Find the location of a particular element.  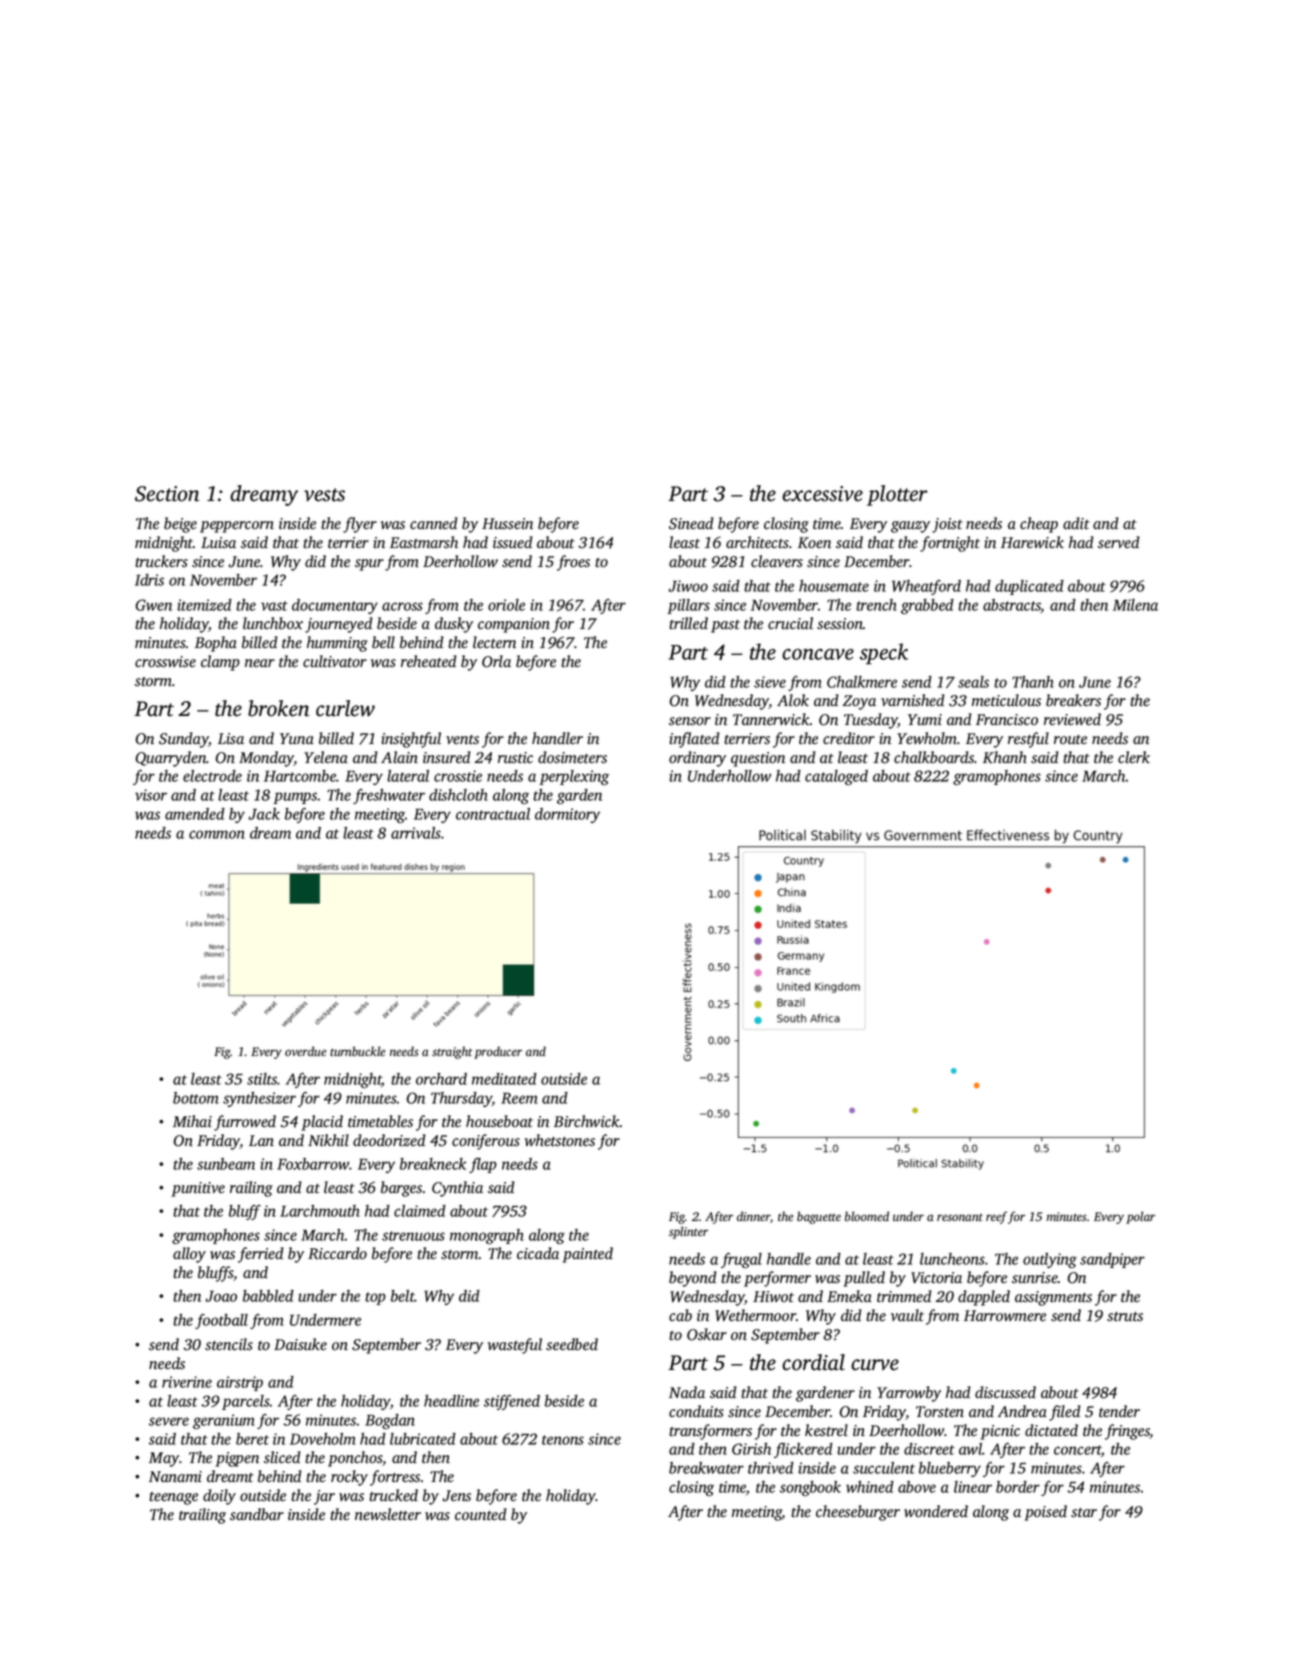

Khanh is located at coordinates (1005, 757).
